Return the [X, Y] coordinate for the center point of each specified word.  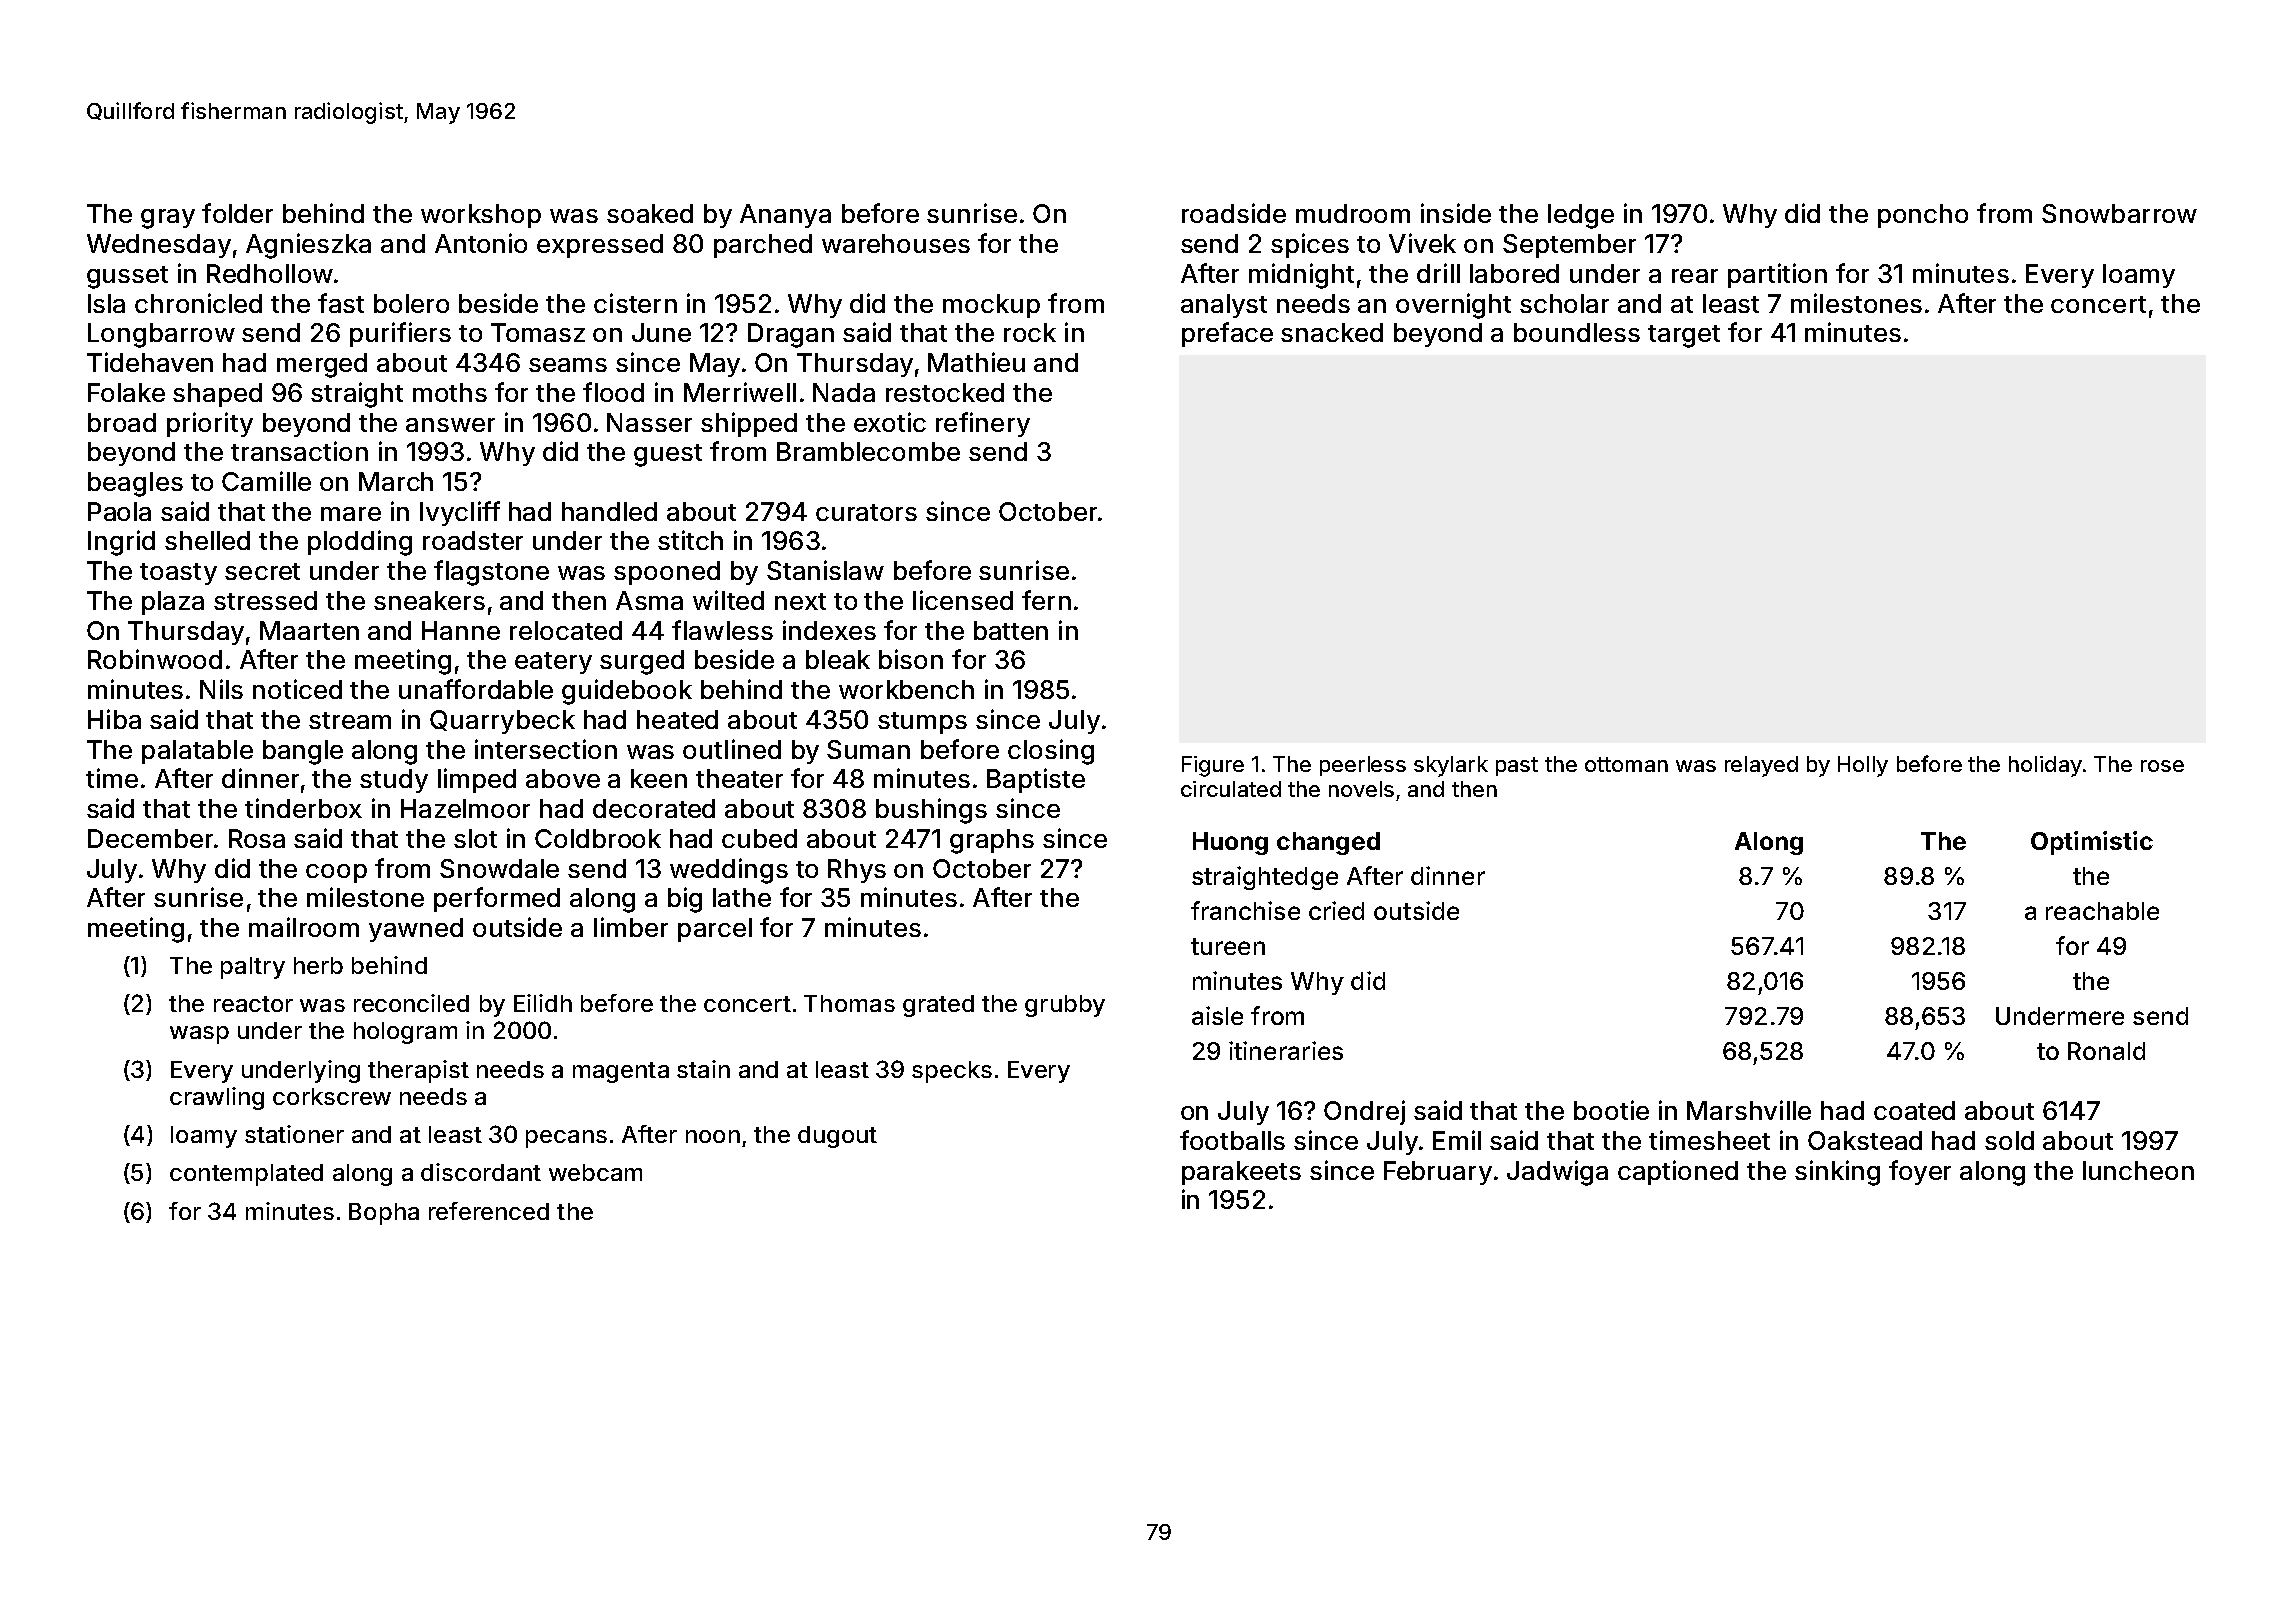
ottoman [1626, 764]
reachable [2102, 911]
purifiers [400, 334]
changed [1328, 843]
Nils [221, 689]
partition [1777, 275]
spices [1310, 245]
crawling [217, 1098]
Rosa [257, 838]
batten [1011, 630]
